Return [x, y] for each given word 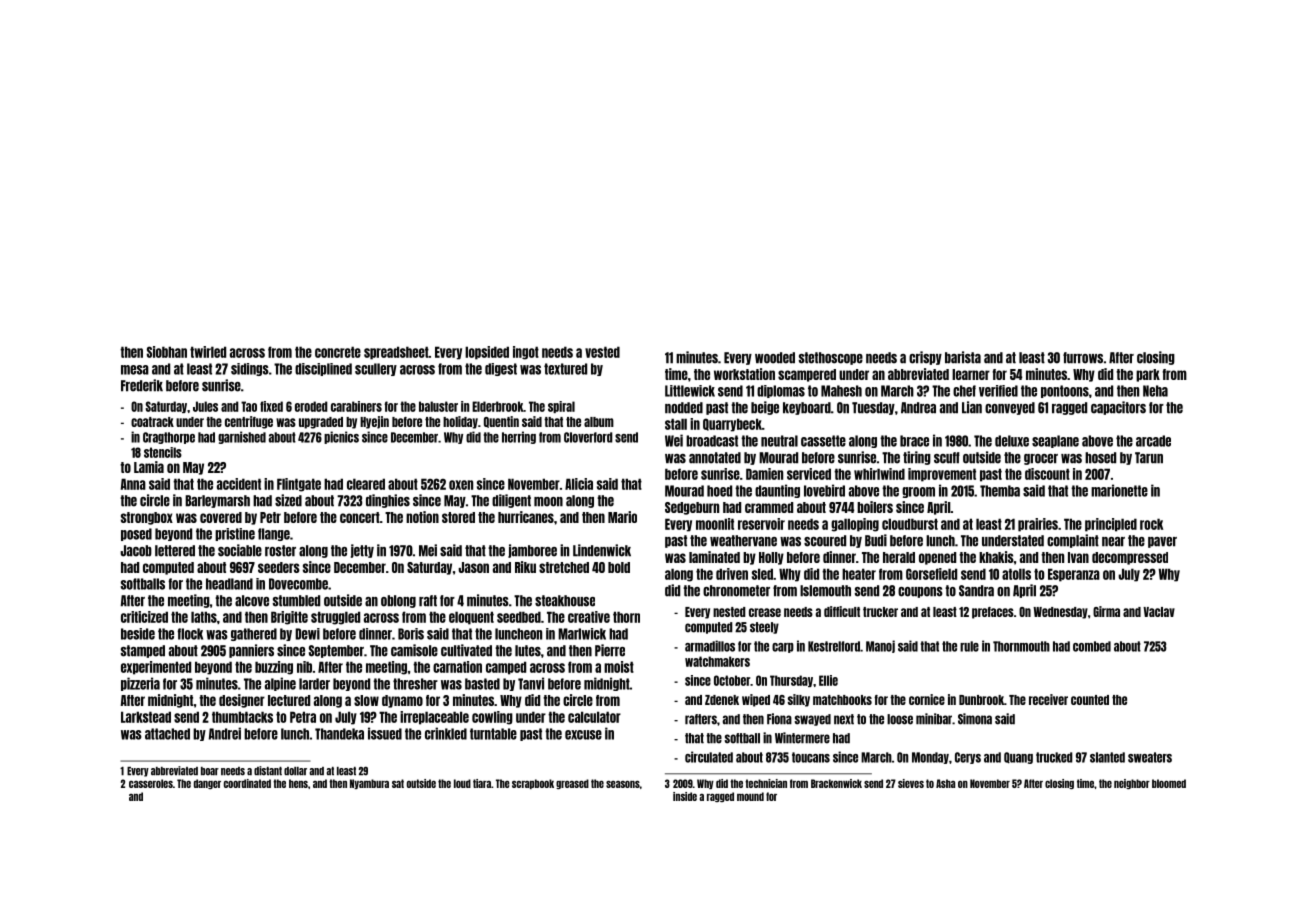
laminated [714, 557]
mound [750, 796]
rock [1151, 524]
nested [729, 612]
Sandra [976, 591]
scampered [807, 375]
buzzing [274, 668]
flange [274, 534]
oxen [461, 485]
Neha [1155, 391]
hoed [719, 491]
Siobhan [167, 352]
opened [937, 558]
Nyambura [369, 784]
